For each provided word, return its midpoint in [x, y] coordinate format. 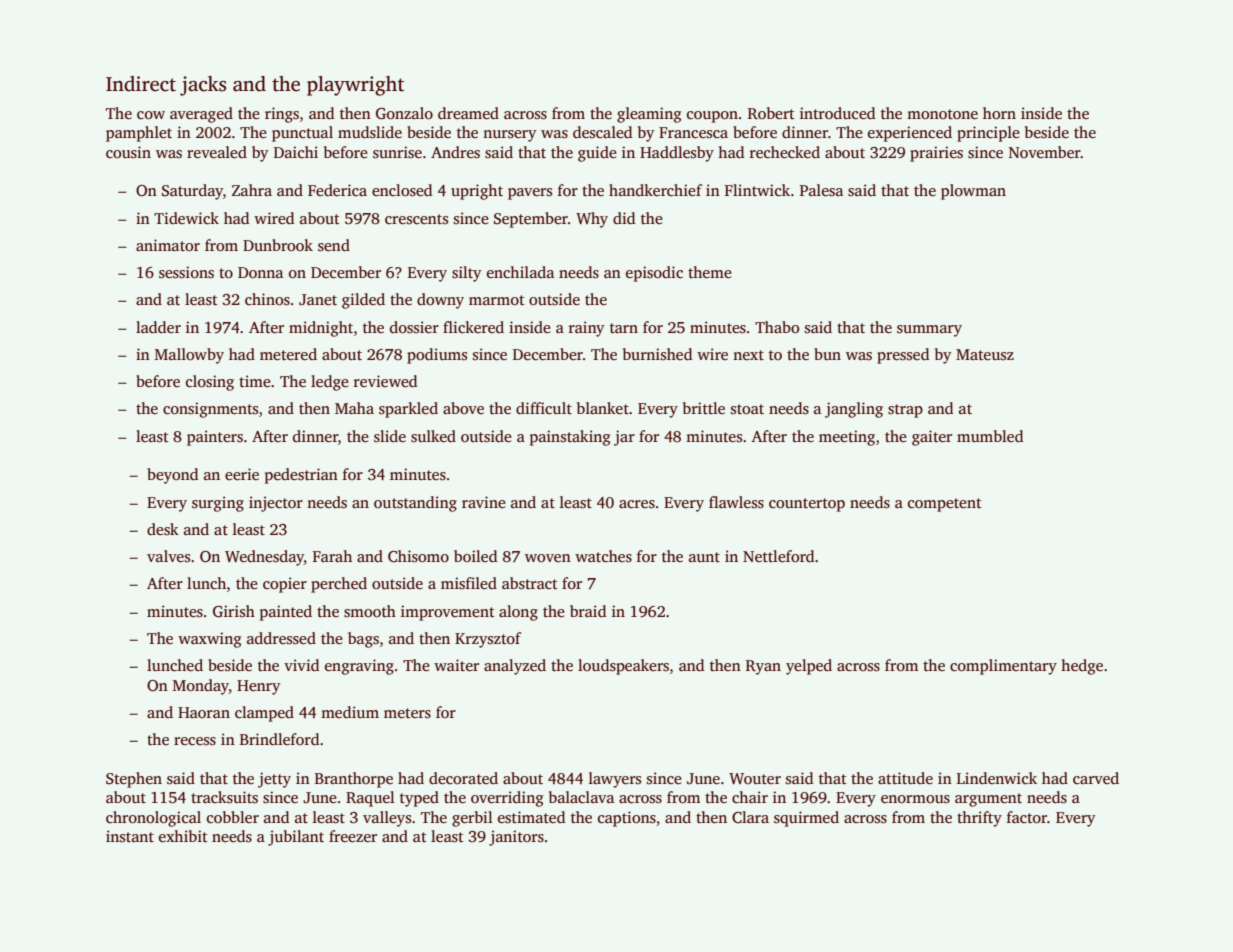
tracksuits [224, 797]
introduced [837, 113]
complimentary [1003, 667]
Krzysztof [488, 640]
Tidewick [186, 218]
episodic [654, 274]
